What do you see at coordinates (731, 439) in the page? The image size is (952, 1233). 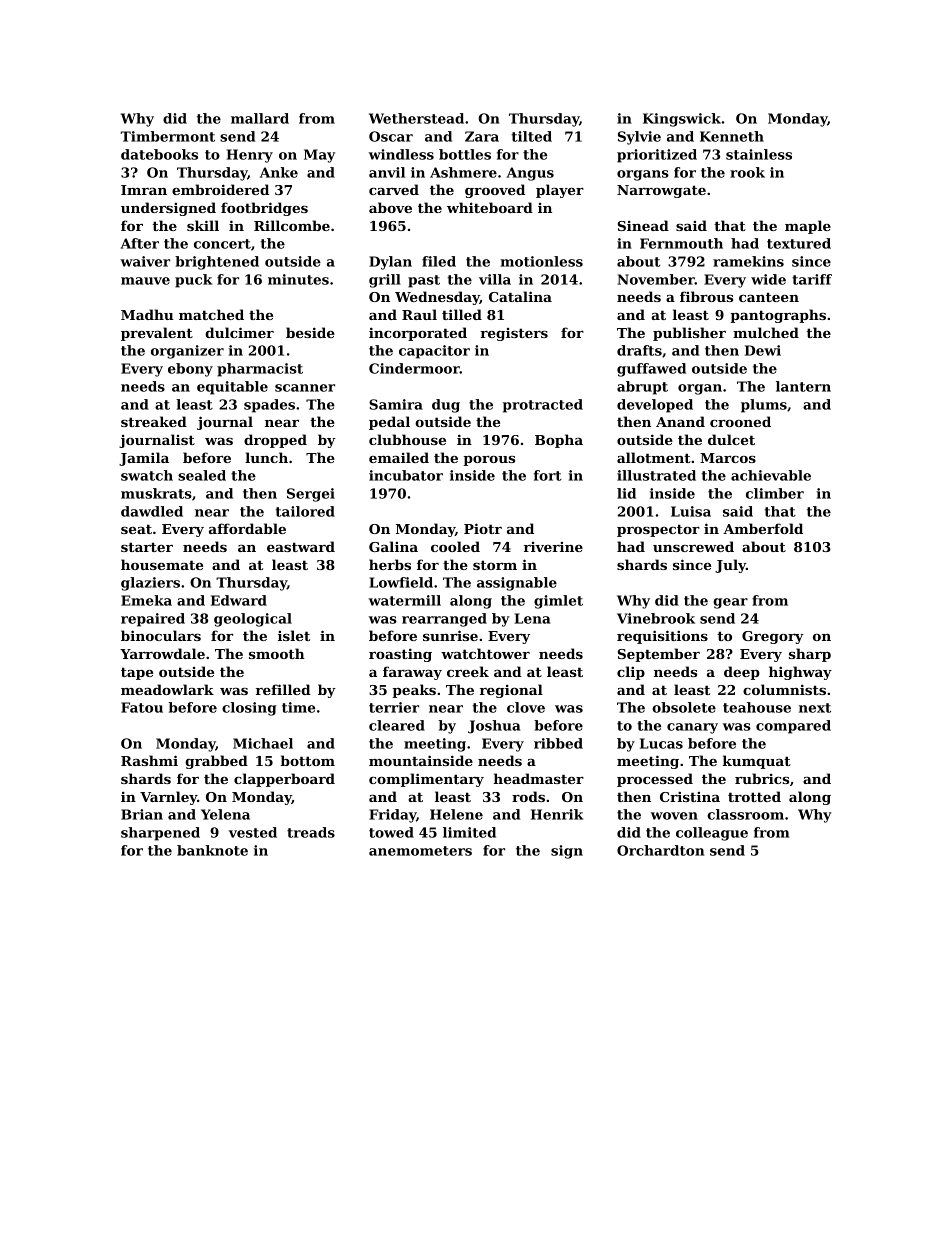 I see `dulcet` at bounding box center [731, 439].
